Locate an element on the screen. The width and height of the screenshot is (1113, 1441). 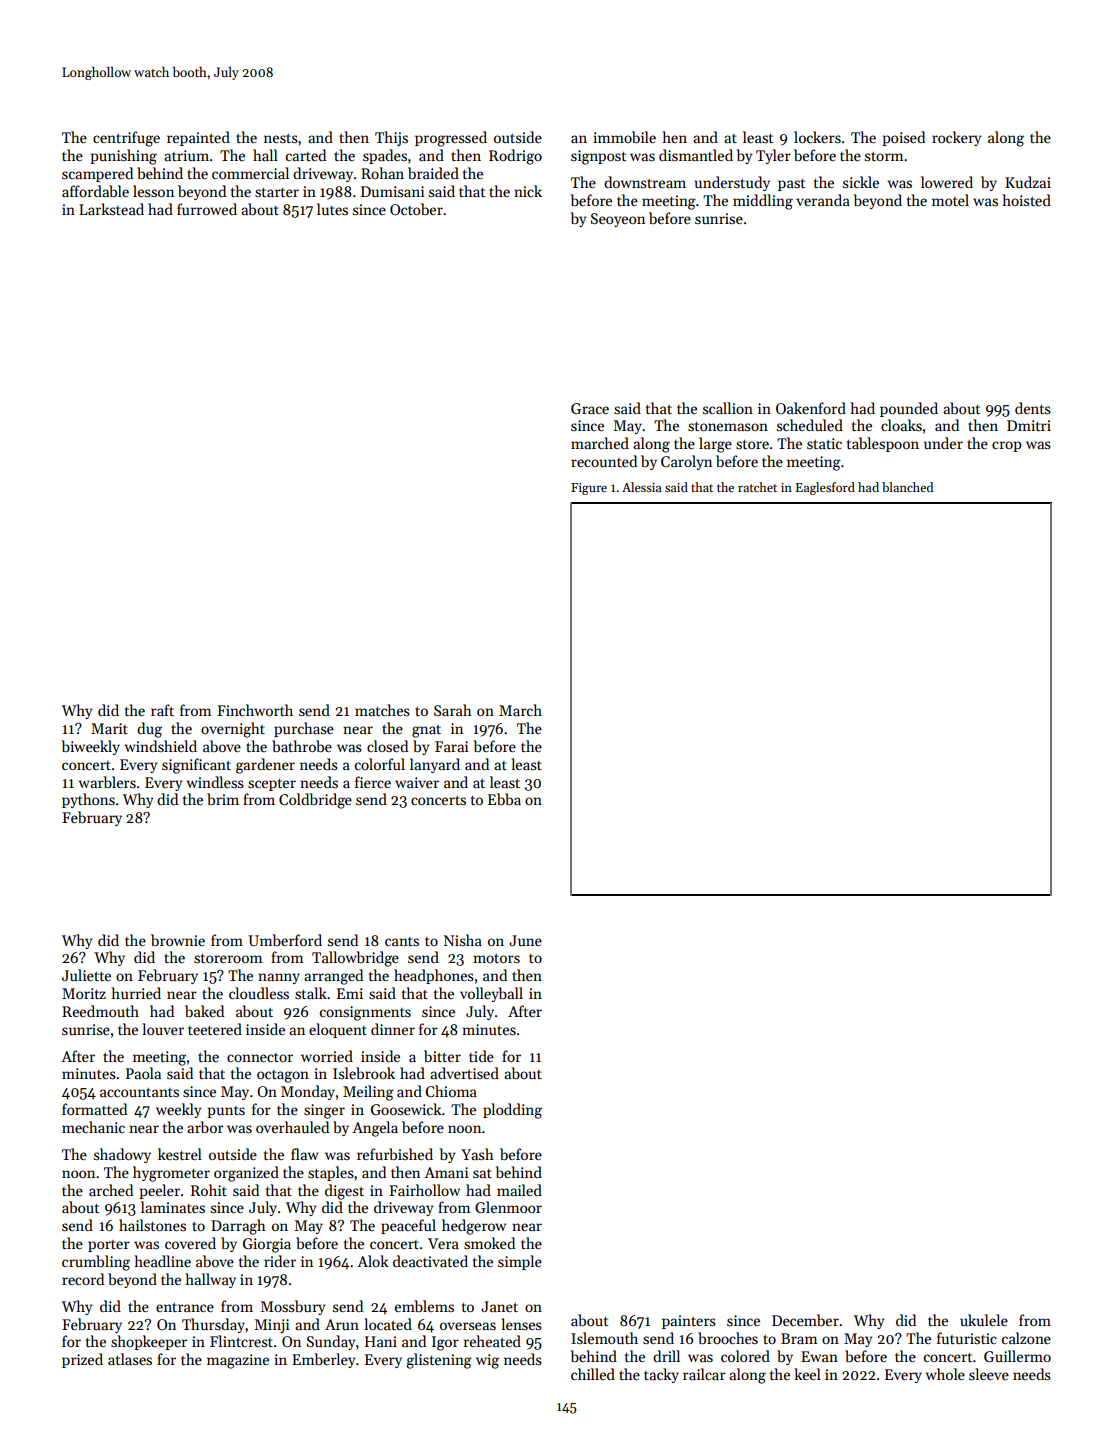
blanched is located at coordinates (907, 487).
